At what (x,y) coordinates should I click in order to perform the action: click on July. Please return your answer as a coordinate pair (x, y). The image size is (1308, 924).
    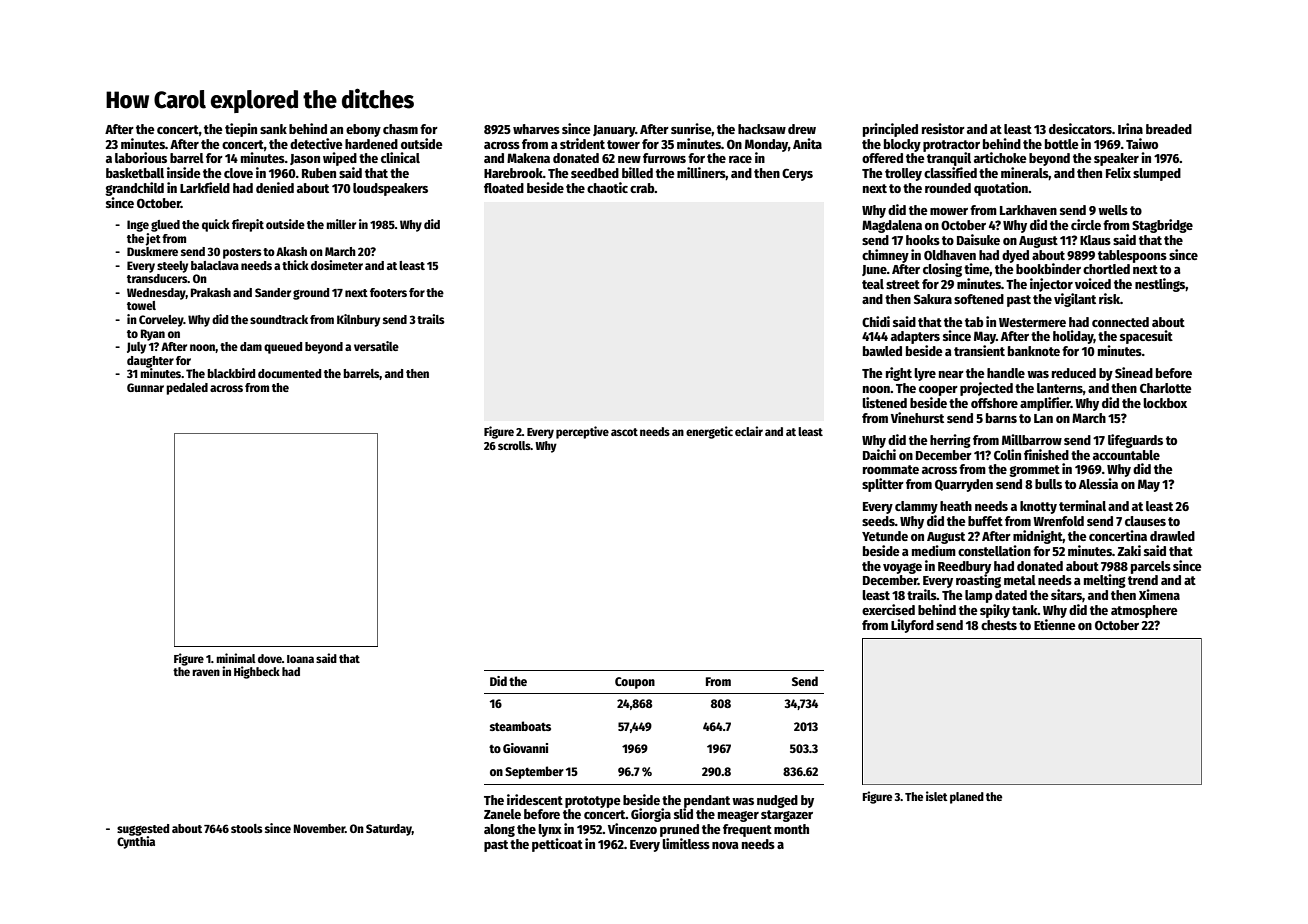
    Looking at the image, I should click on (136, 348).
